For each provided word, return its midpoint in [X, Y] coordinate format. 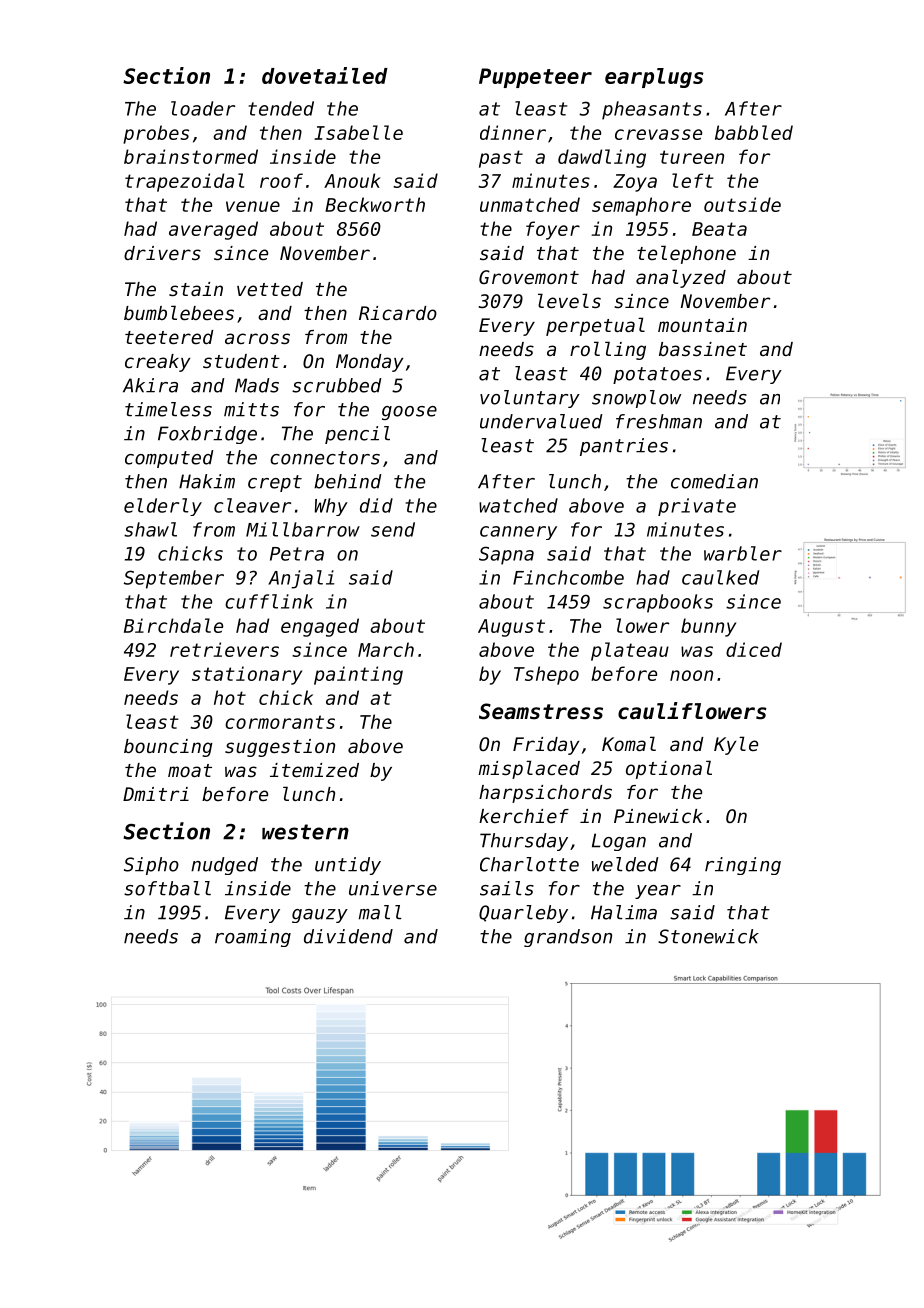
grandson [568, 938]
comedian [714, 481]
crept [275, 483]
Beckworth [375, 204]
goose [409, 413]
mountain [702, 325]
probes [156, 134]
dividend [348, 936]
